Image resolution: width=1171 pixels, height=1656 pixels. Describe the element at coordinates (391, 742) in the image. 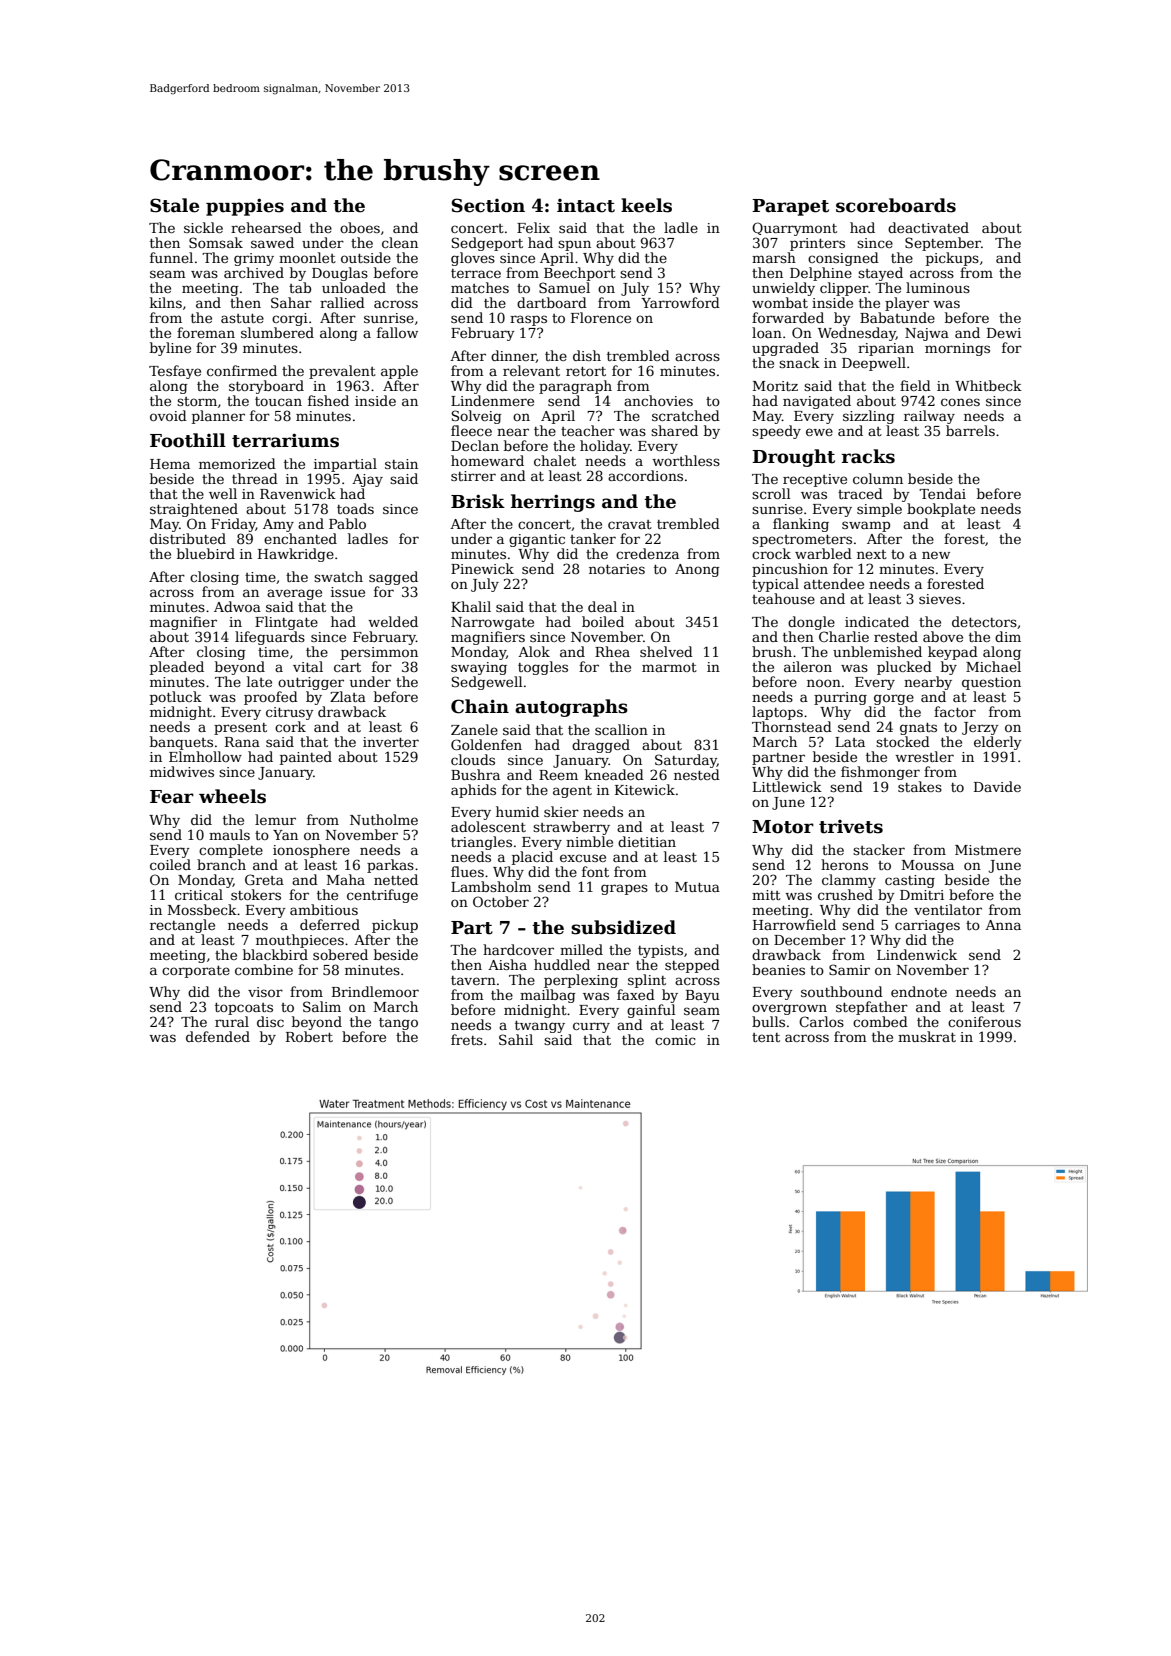

I see `inverter` at that location.
